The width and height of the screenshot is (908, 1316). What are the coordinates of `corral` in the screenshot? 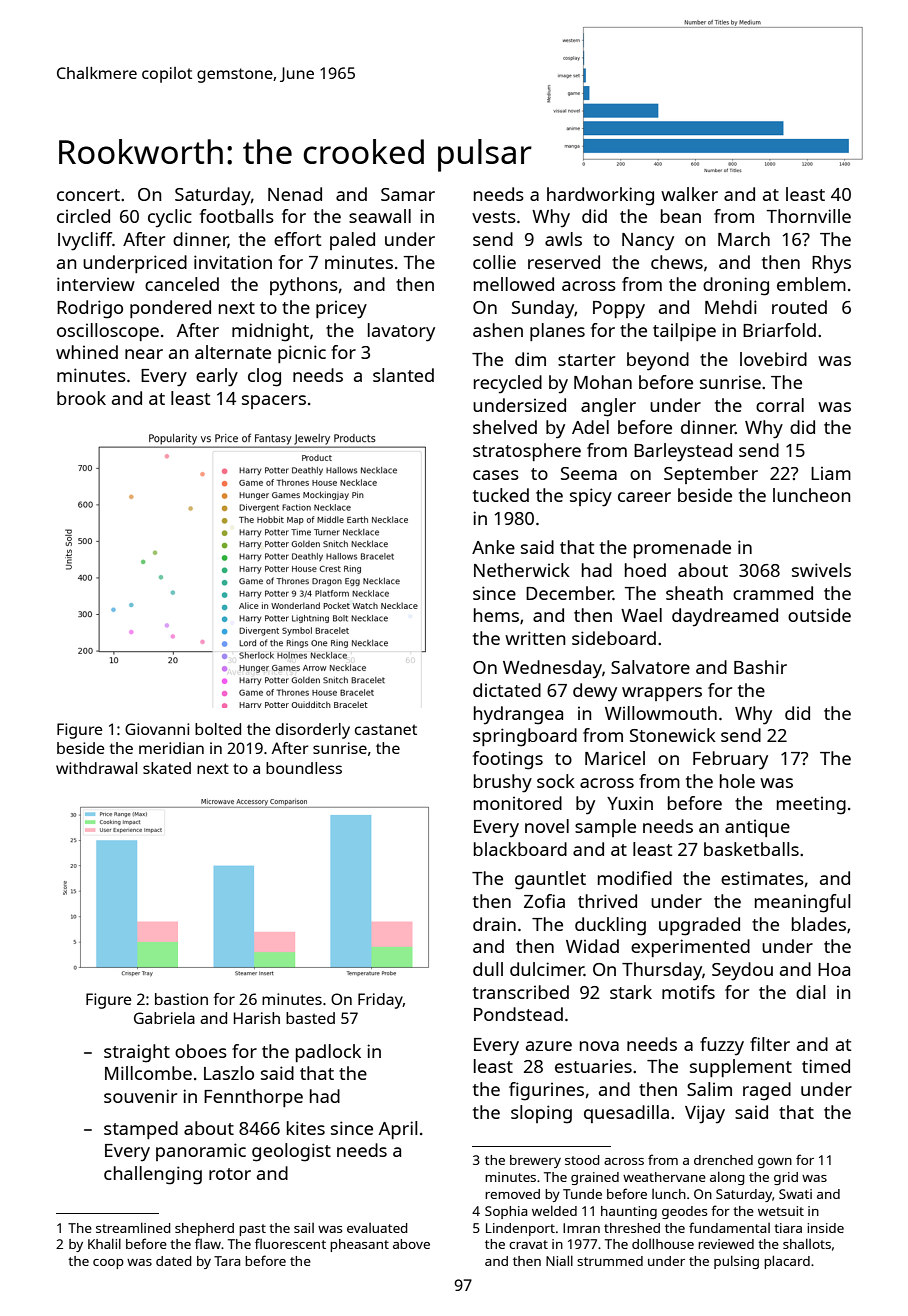 It's located at (780, 405).
